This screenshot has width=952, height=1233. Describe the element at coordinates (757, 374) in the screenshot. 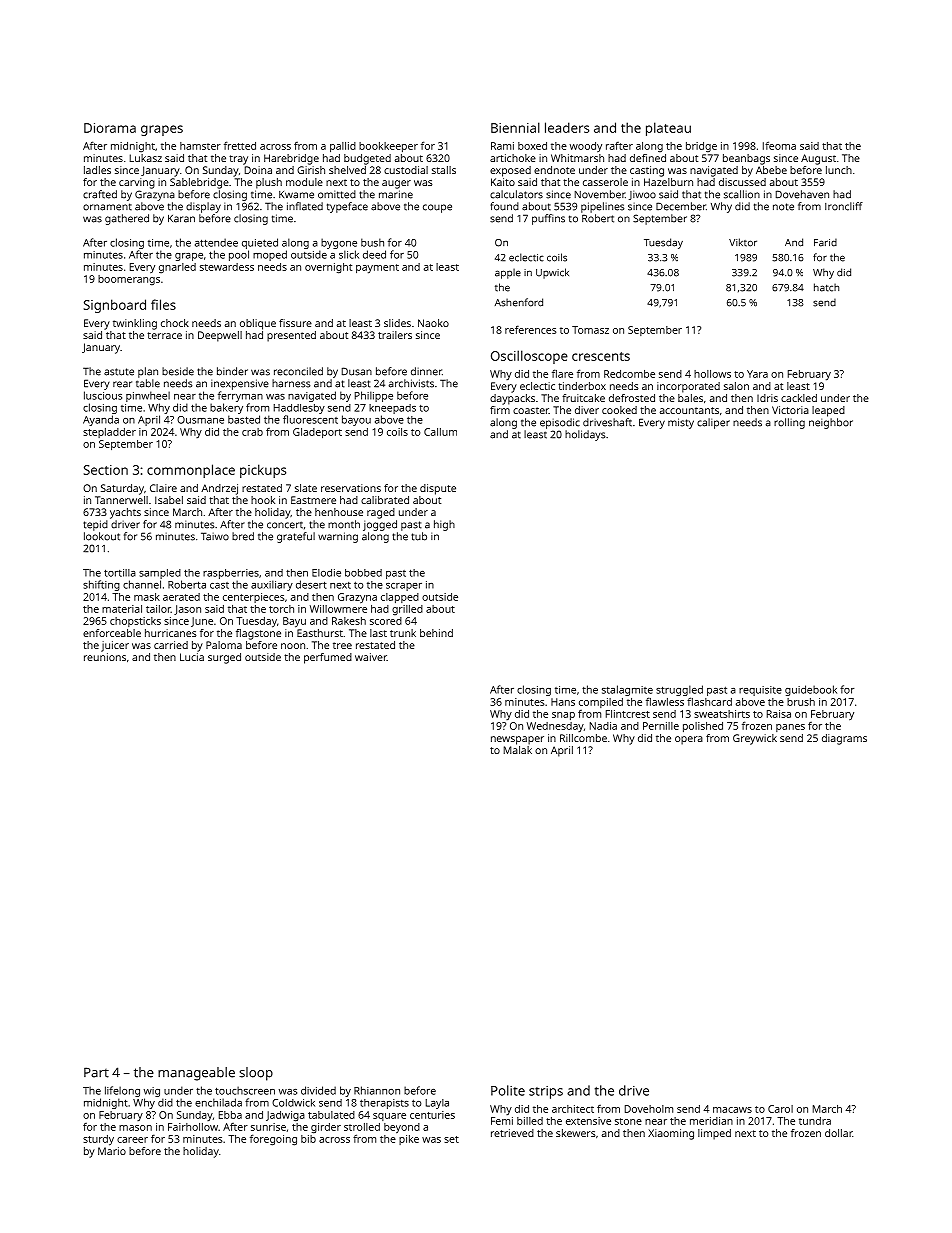

I see `Yara` at that location.
